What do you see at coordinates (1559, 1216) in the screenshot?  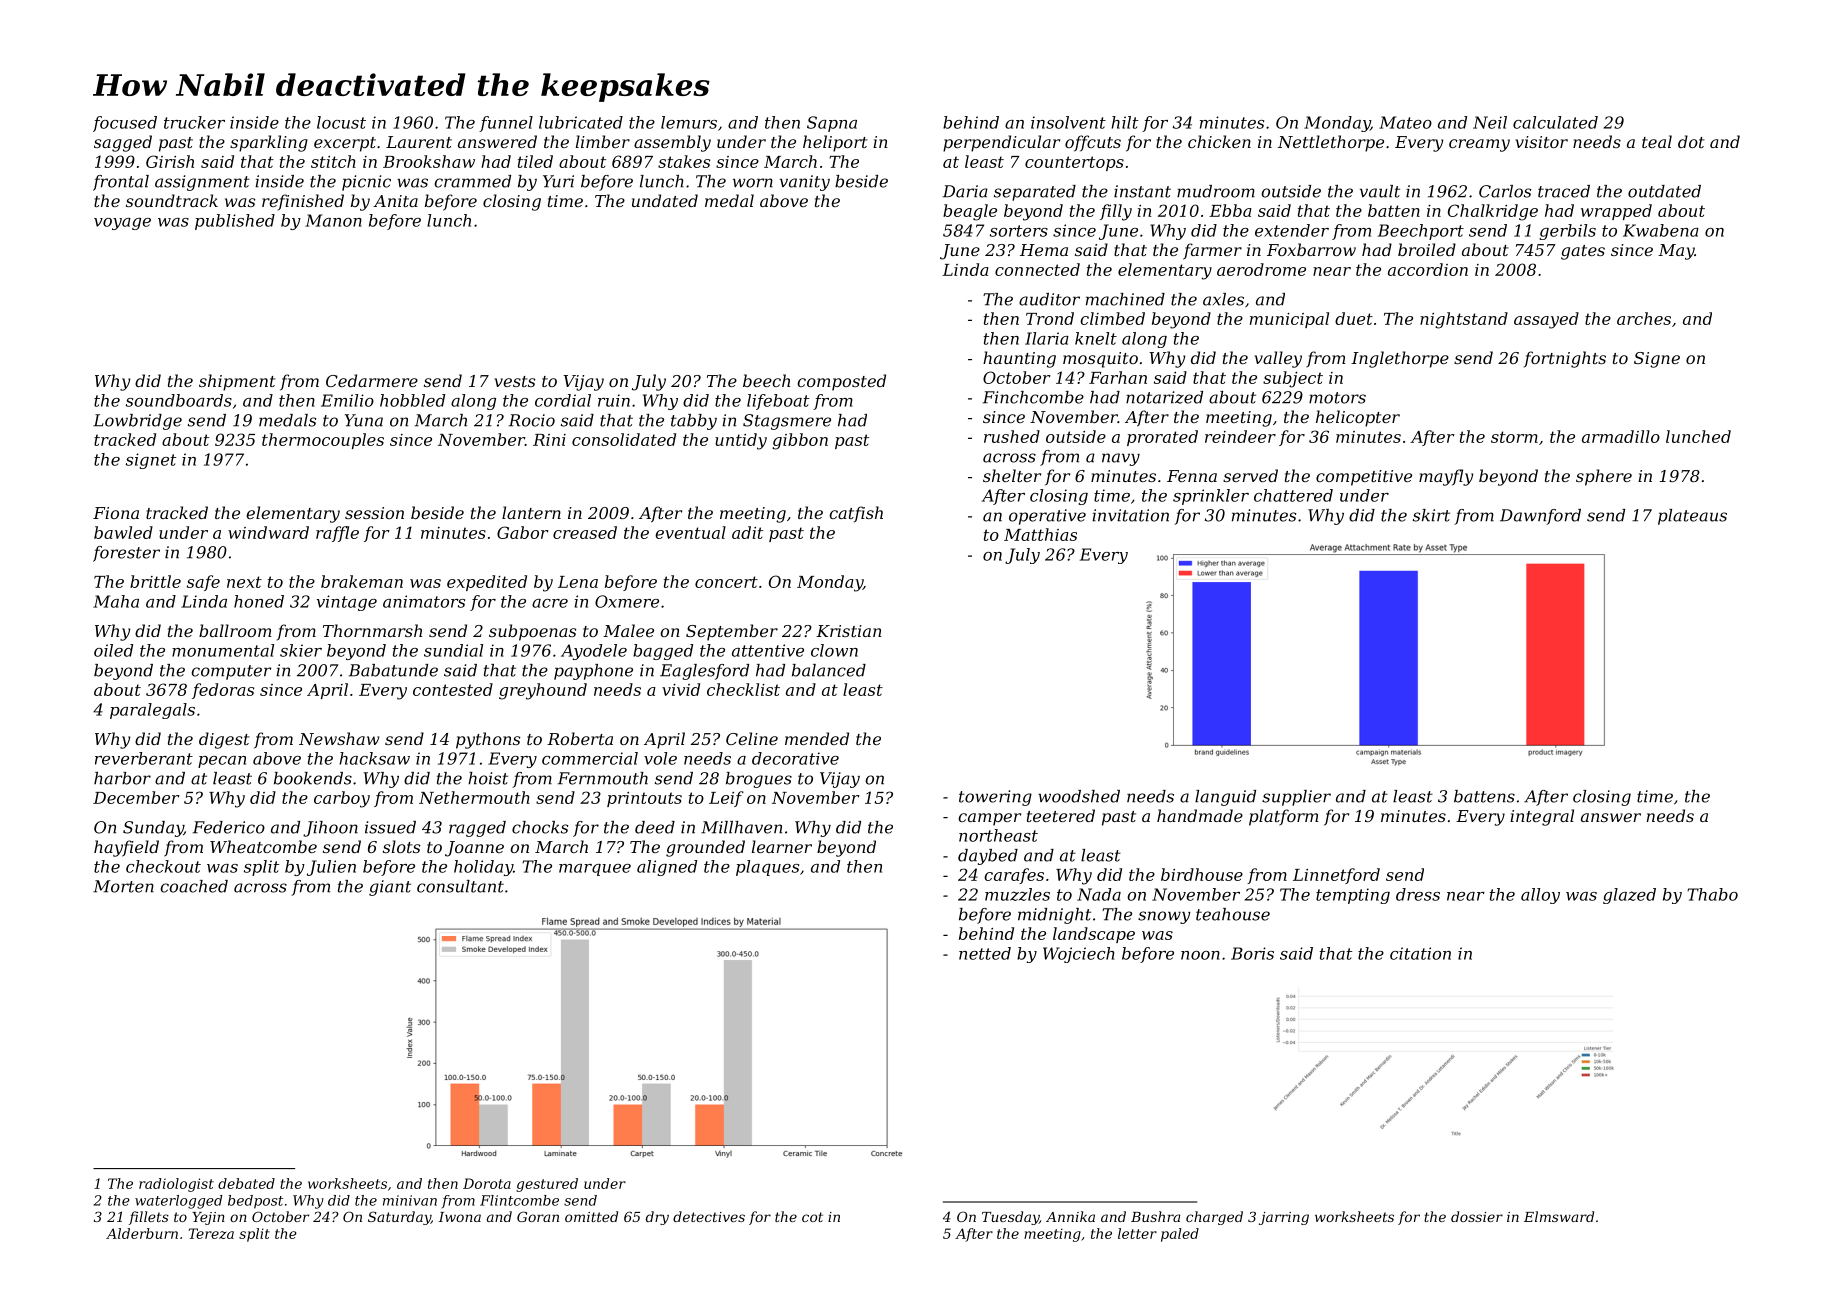 I see `Elmsward` at bounding box center [1559, 1216].
